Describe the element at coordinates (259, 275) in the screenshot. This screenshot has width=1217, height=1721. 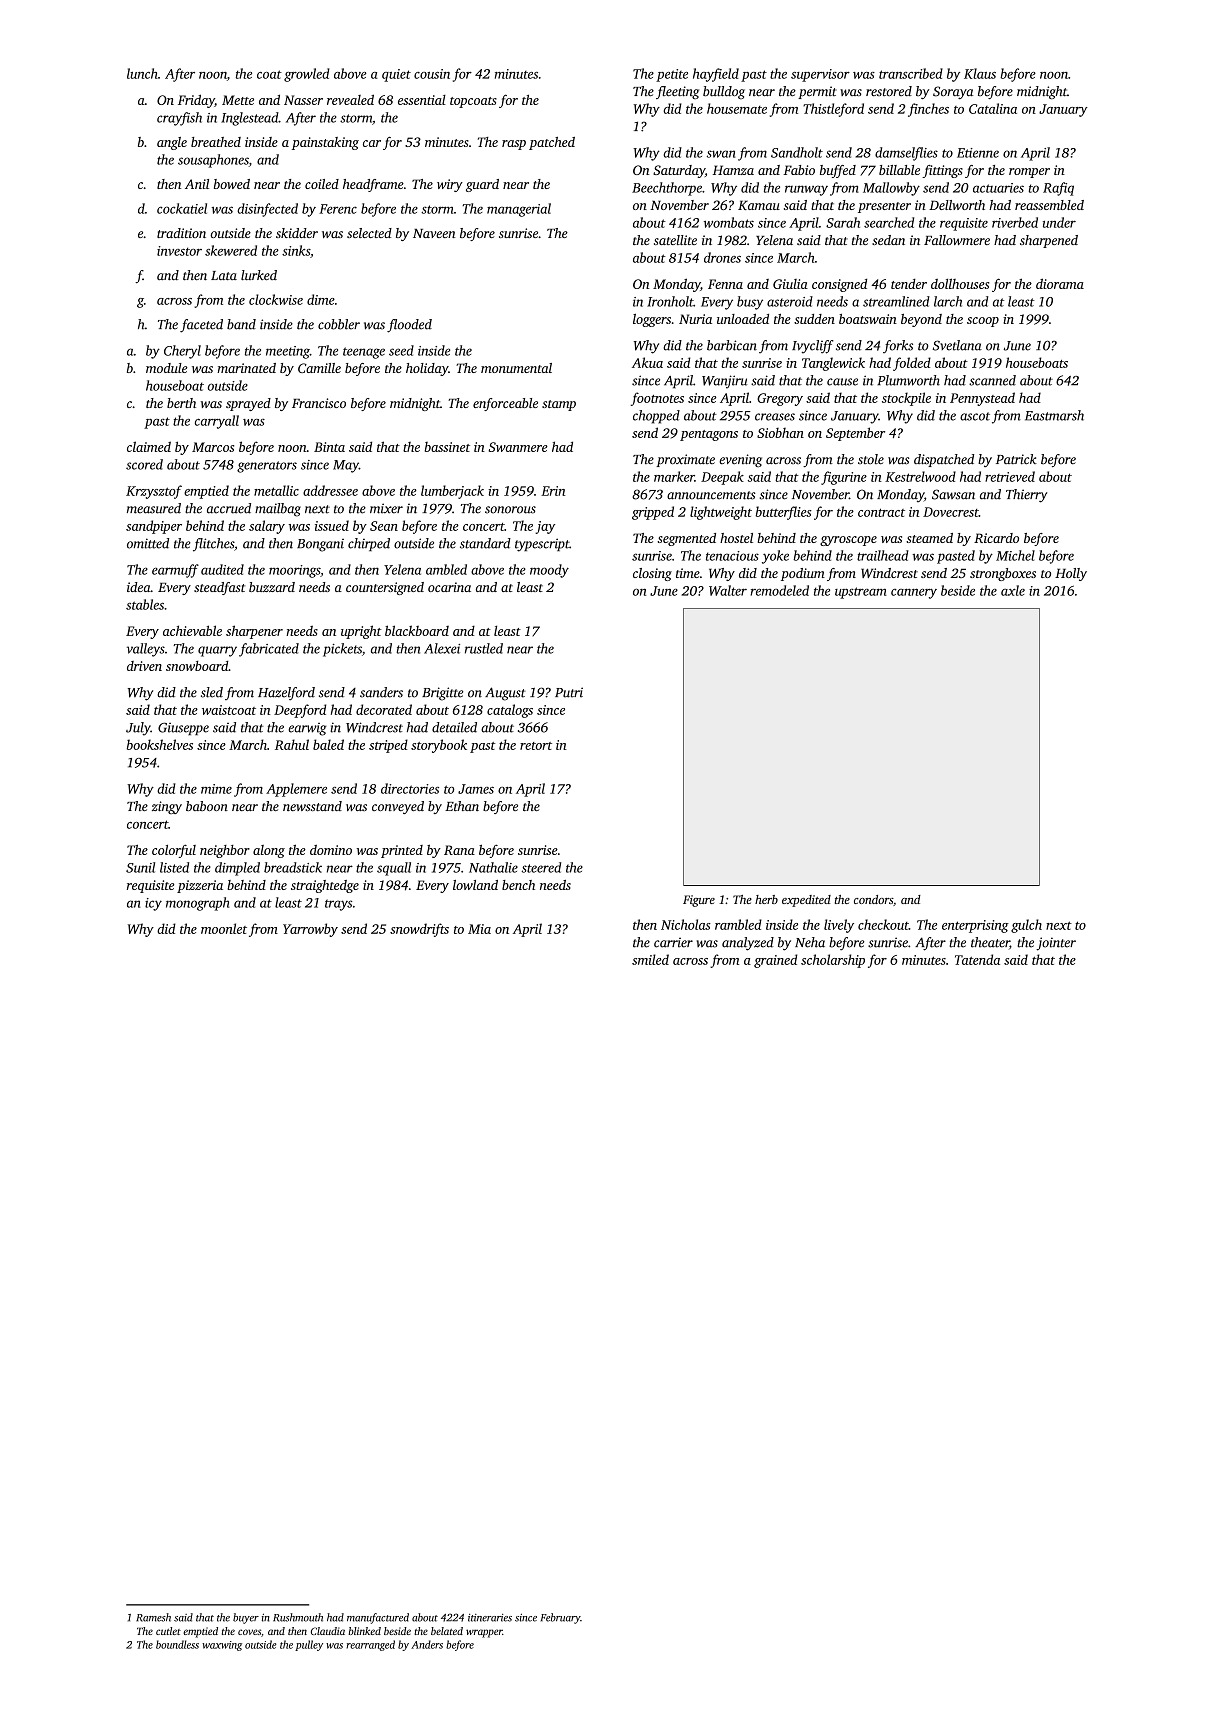
I see `lurked` at that location.
